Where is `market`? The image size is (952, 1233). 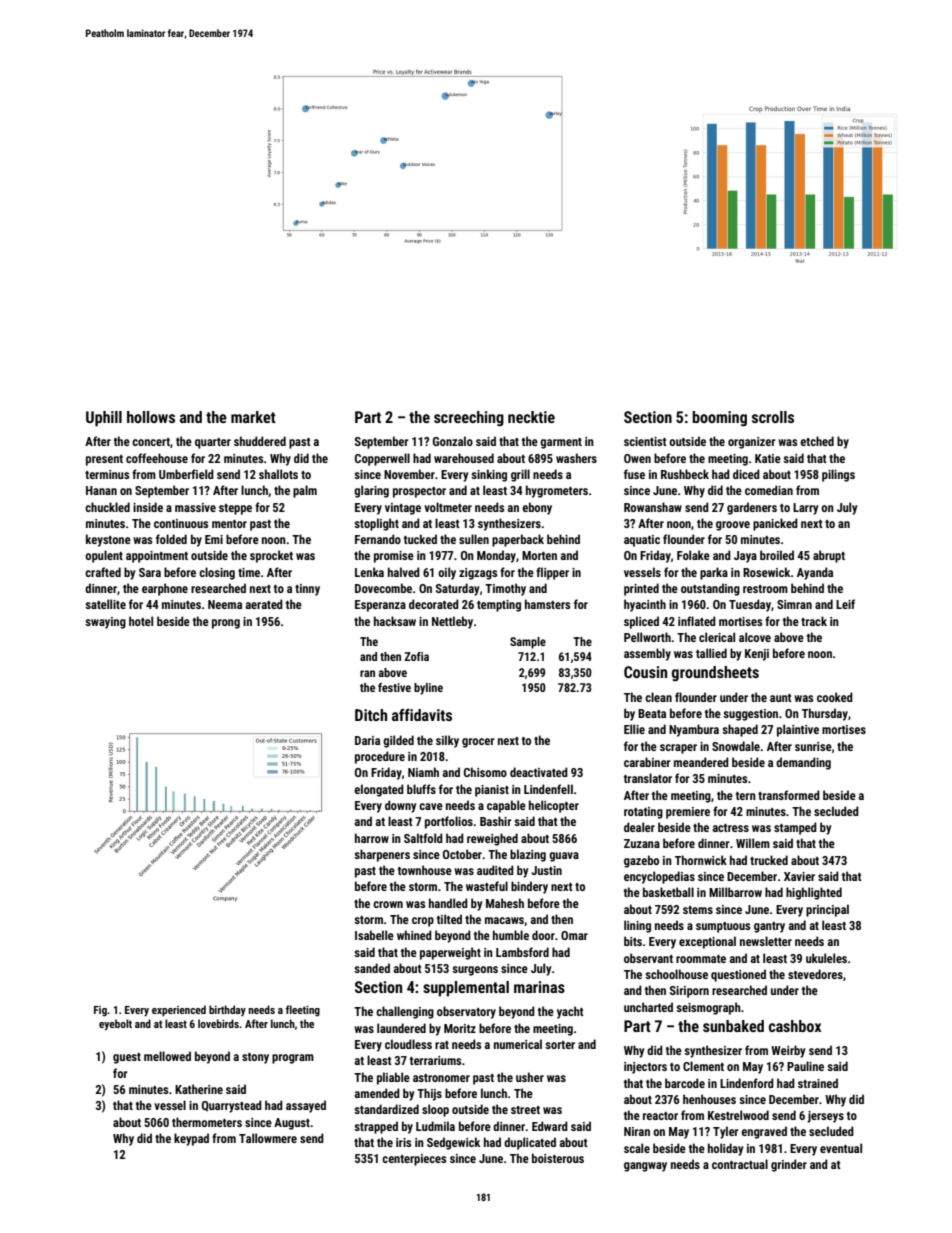 market is located at coordinates (253, 417).
